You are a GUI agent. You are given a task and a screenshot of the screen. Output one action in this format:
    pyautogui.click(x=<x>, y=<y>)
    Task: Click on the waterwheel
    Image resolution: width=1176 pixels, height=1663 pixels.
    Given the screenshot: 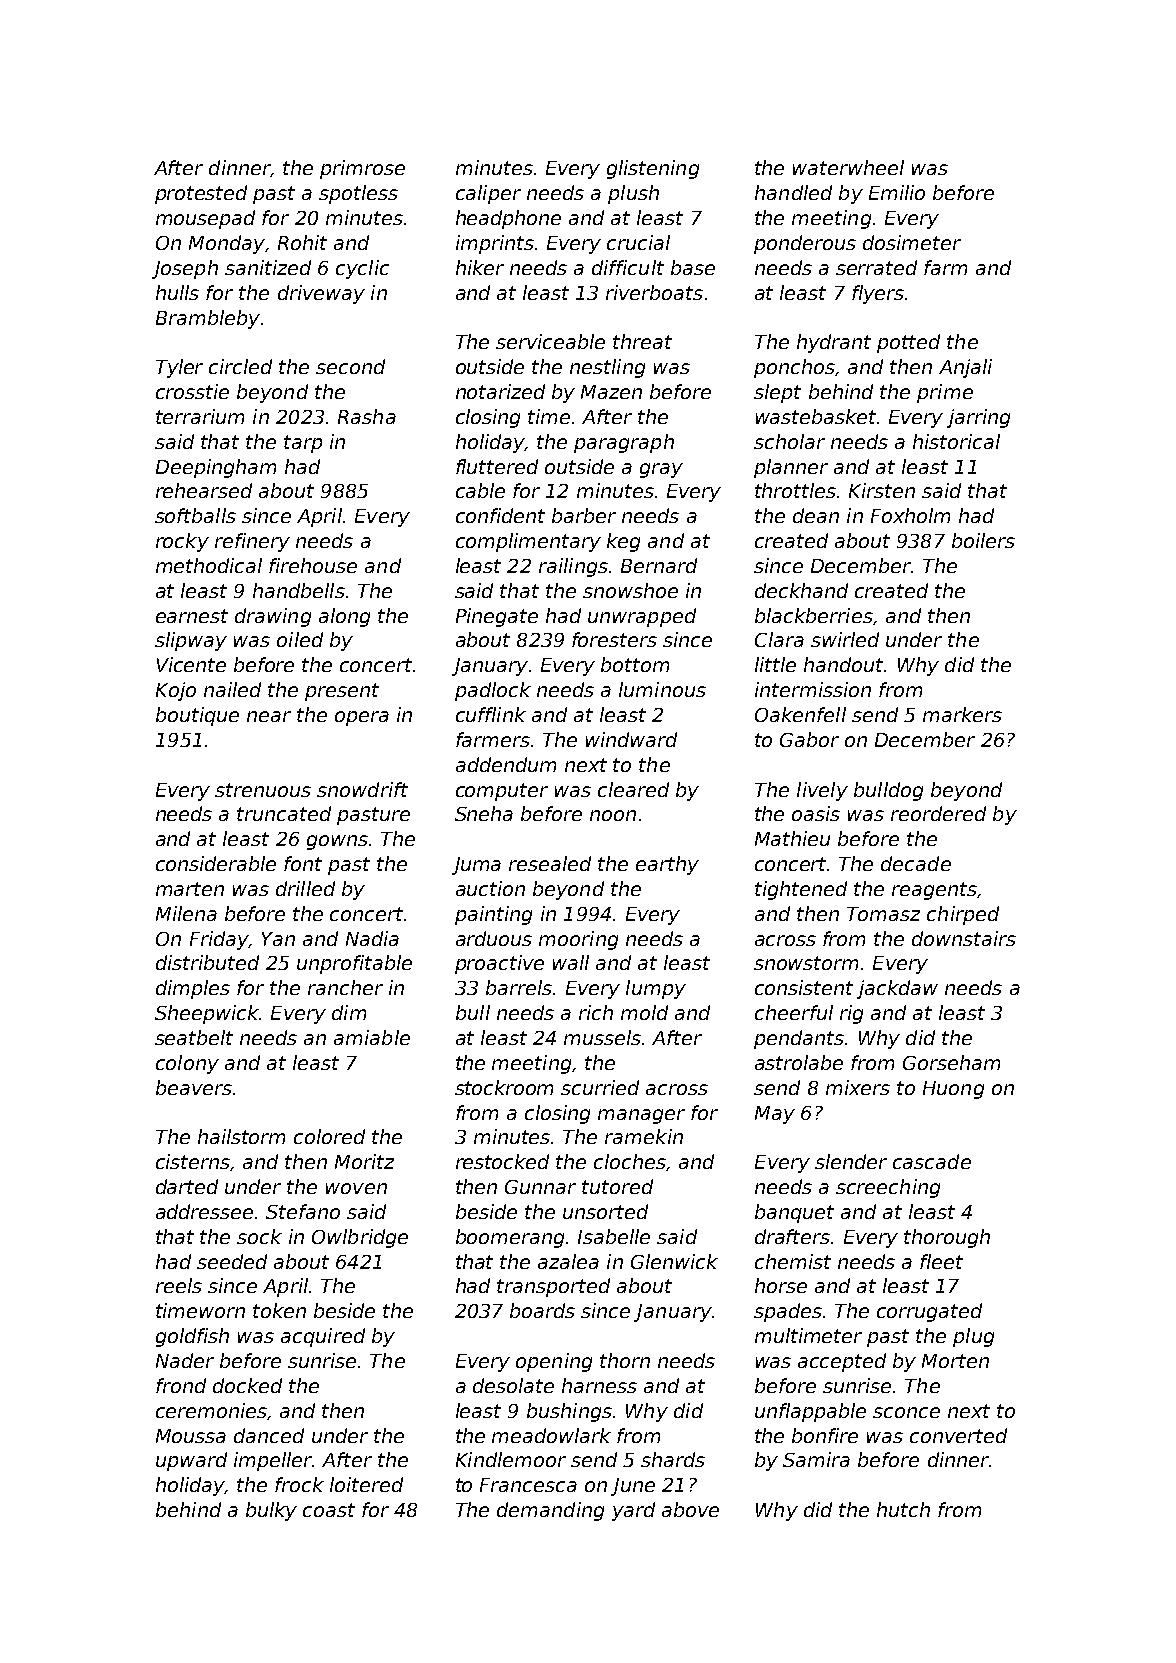 What is the action you would take?
    pyautogui.click(x=848, y=167)
